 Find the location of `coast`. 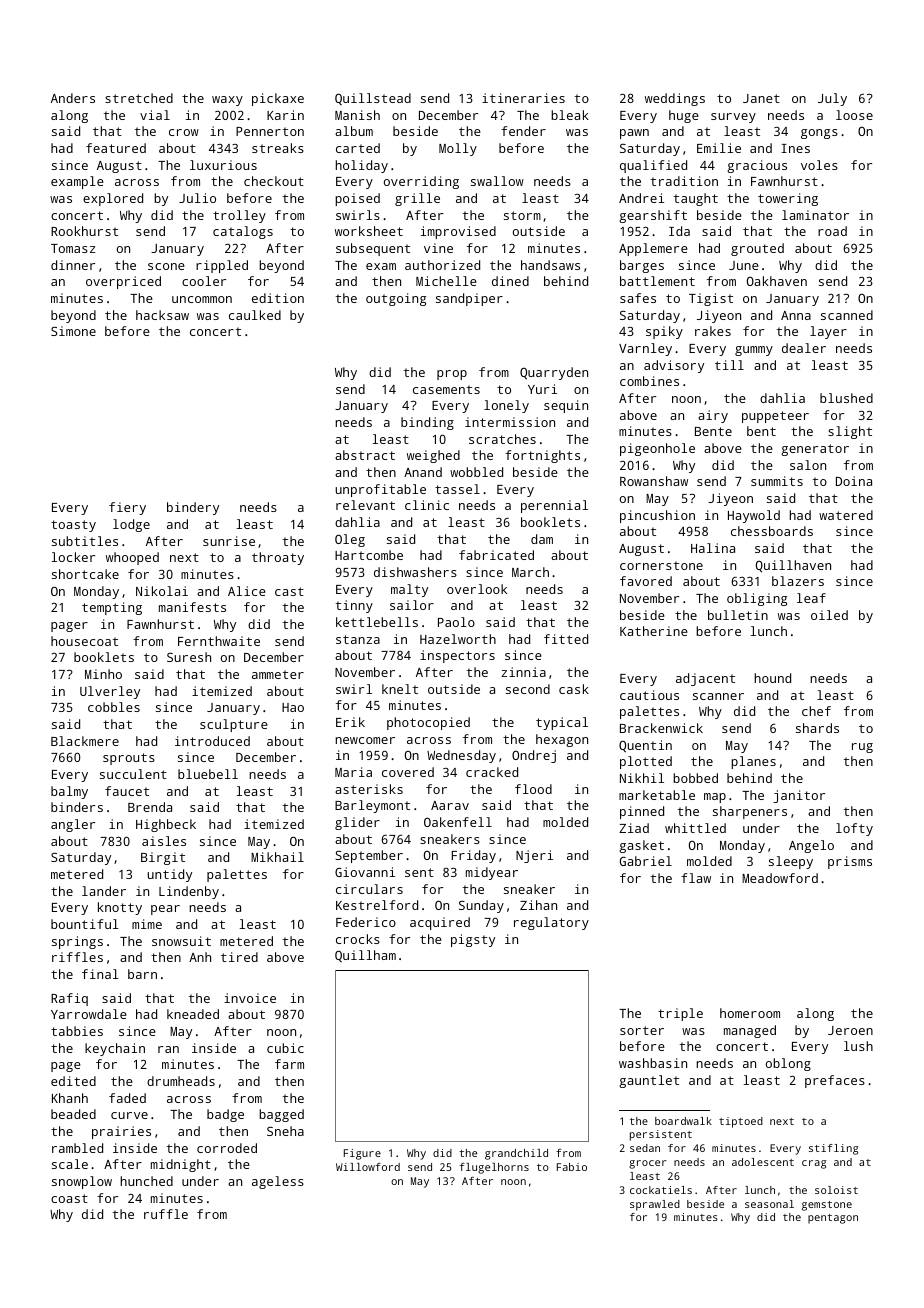

coast is located at coordinates (69, 1198).
